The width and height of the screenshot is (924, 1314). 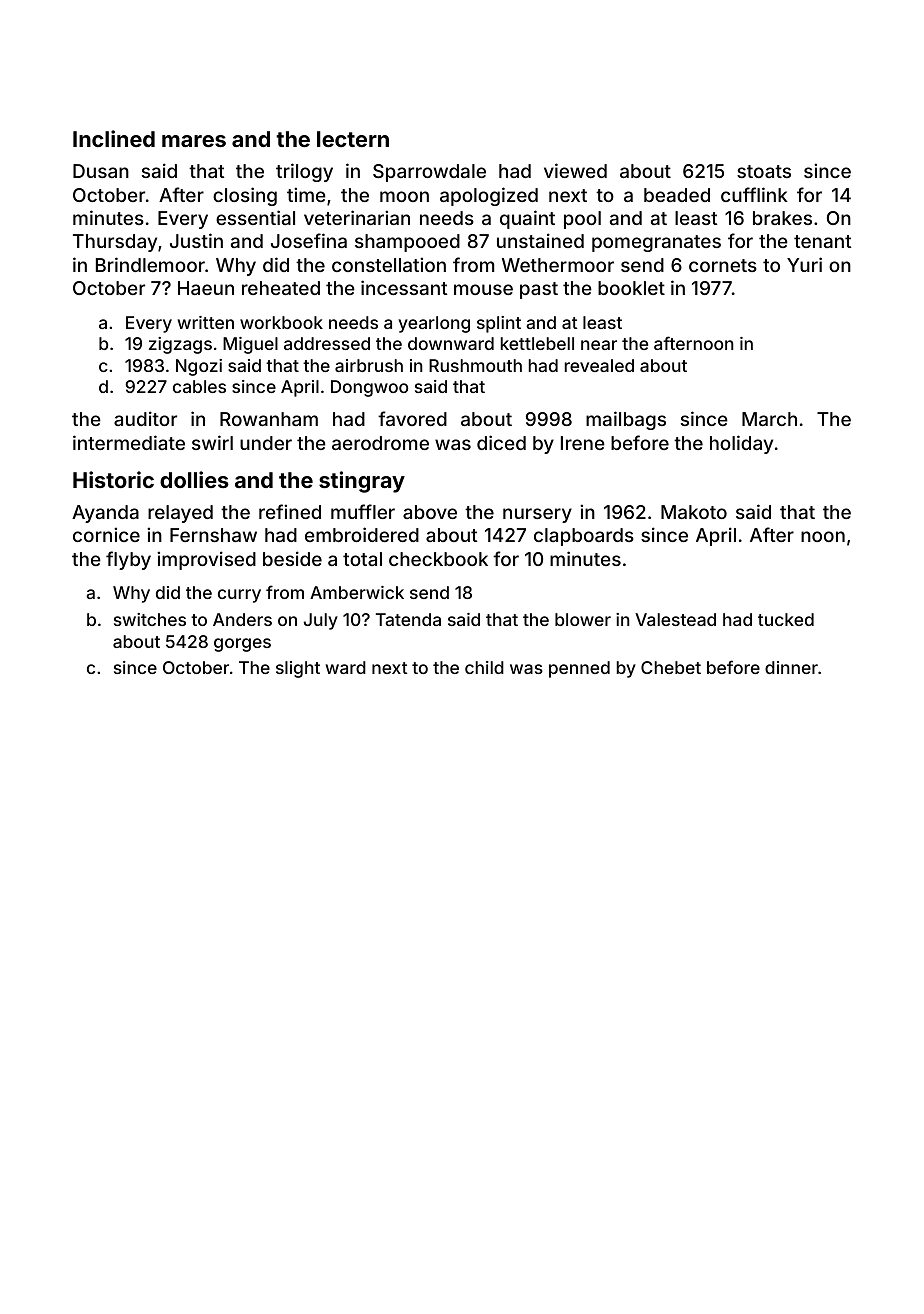 I want to click on Josefina, so click(x=309, y=240).
